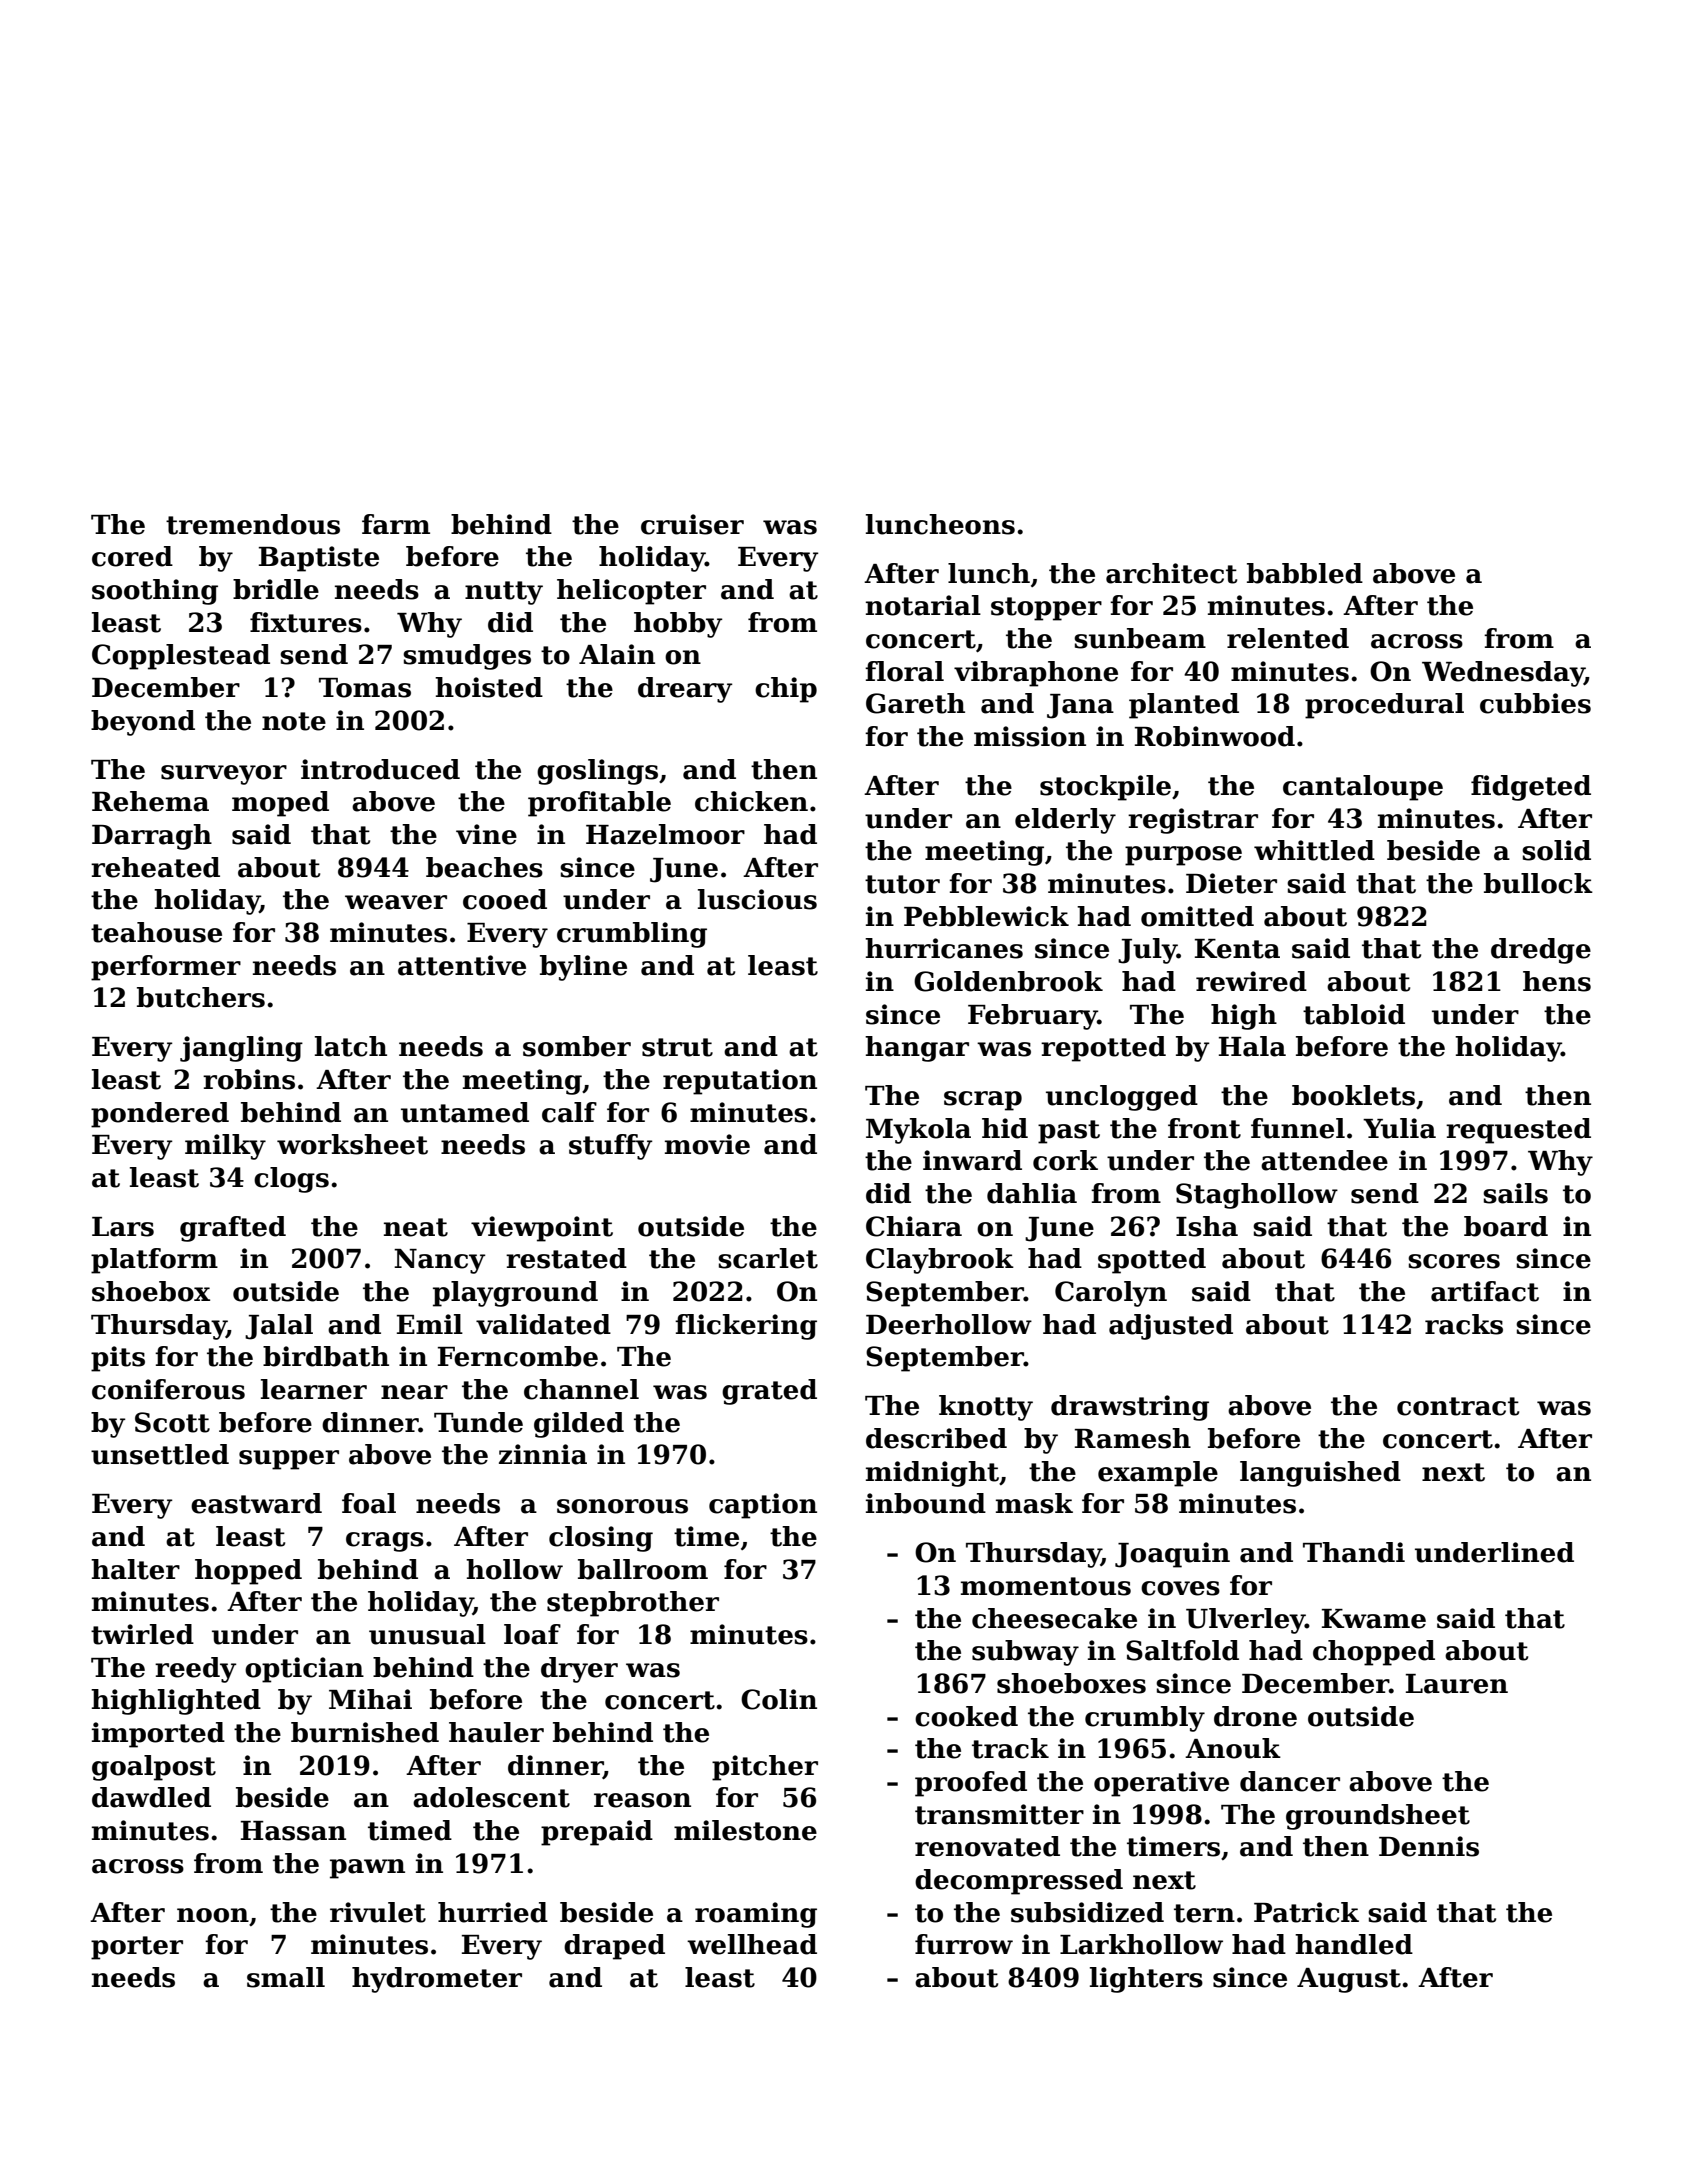  What do you see at coordinates (1506, 1226) in the page?
I see `board` at bounding box center [1506, 1226].
